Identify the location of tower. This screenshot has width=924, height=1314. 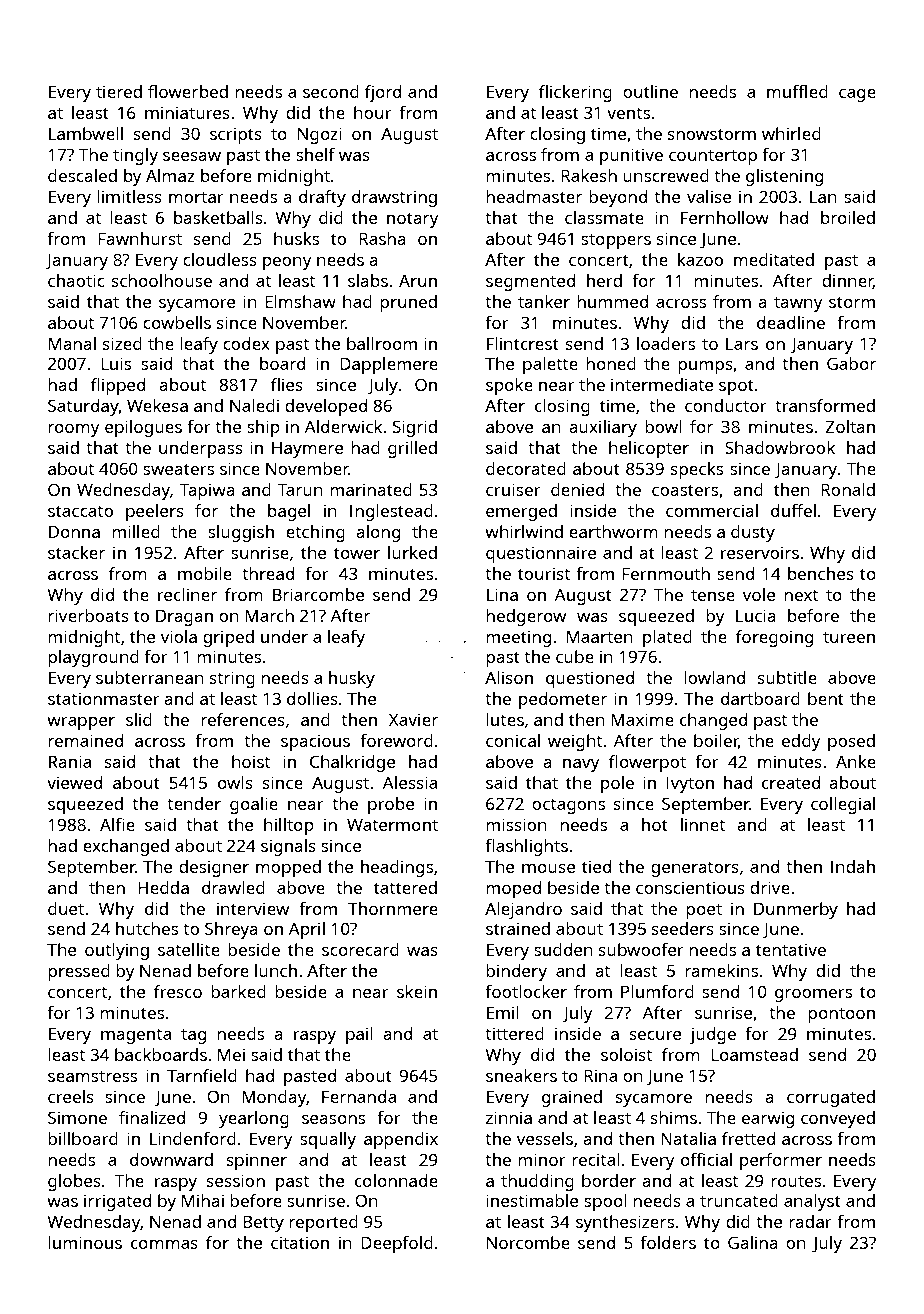
(357, 553).
